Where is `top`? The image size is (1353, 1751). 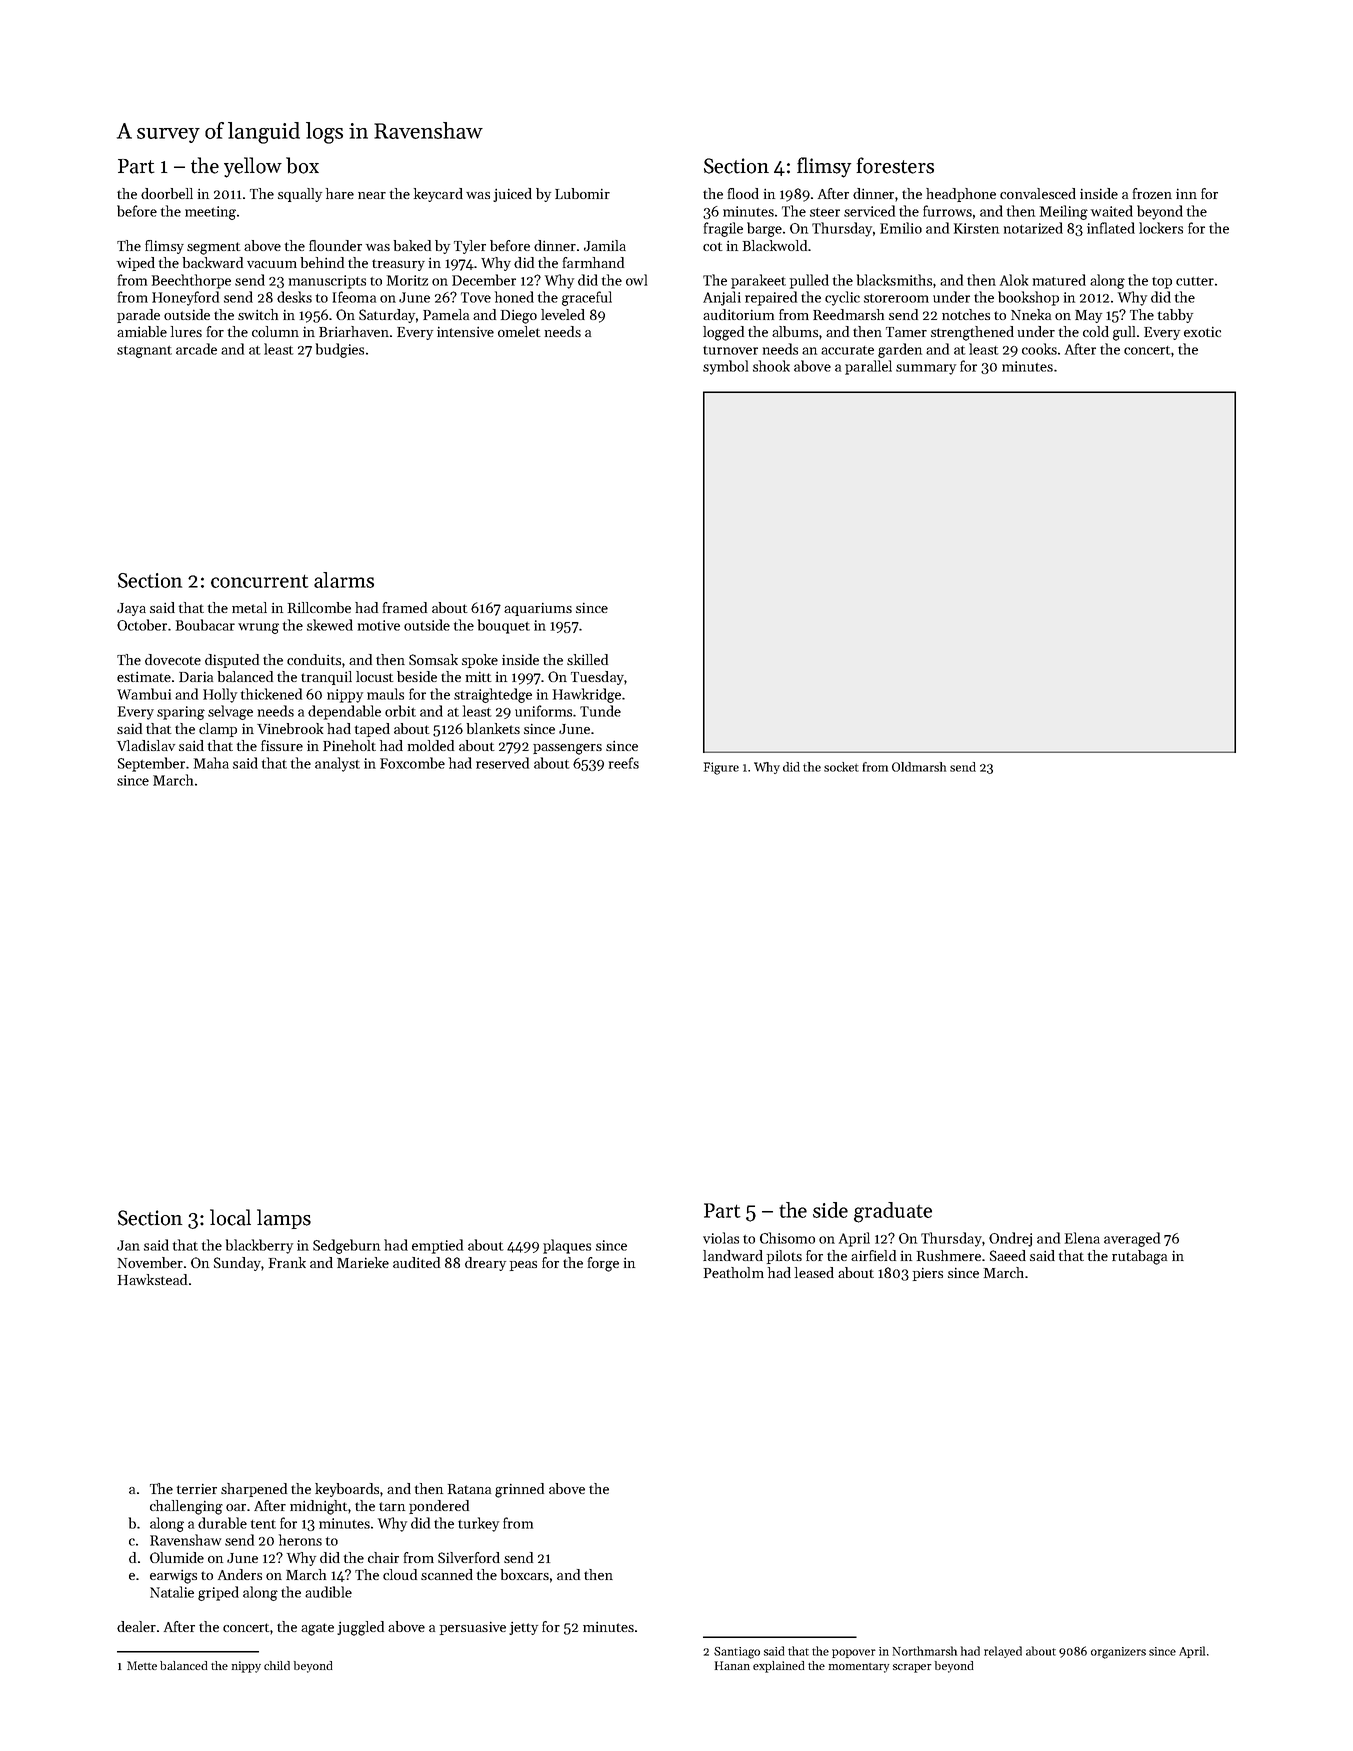 top is located at coordinates (1162, 283).
